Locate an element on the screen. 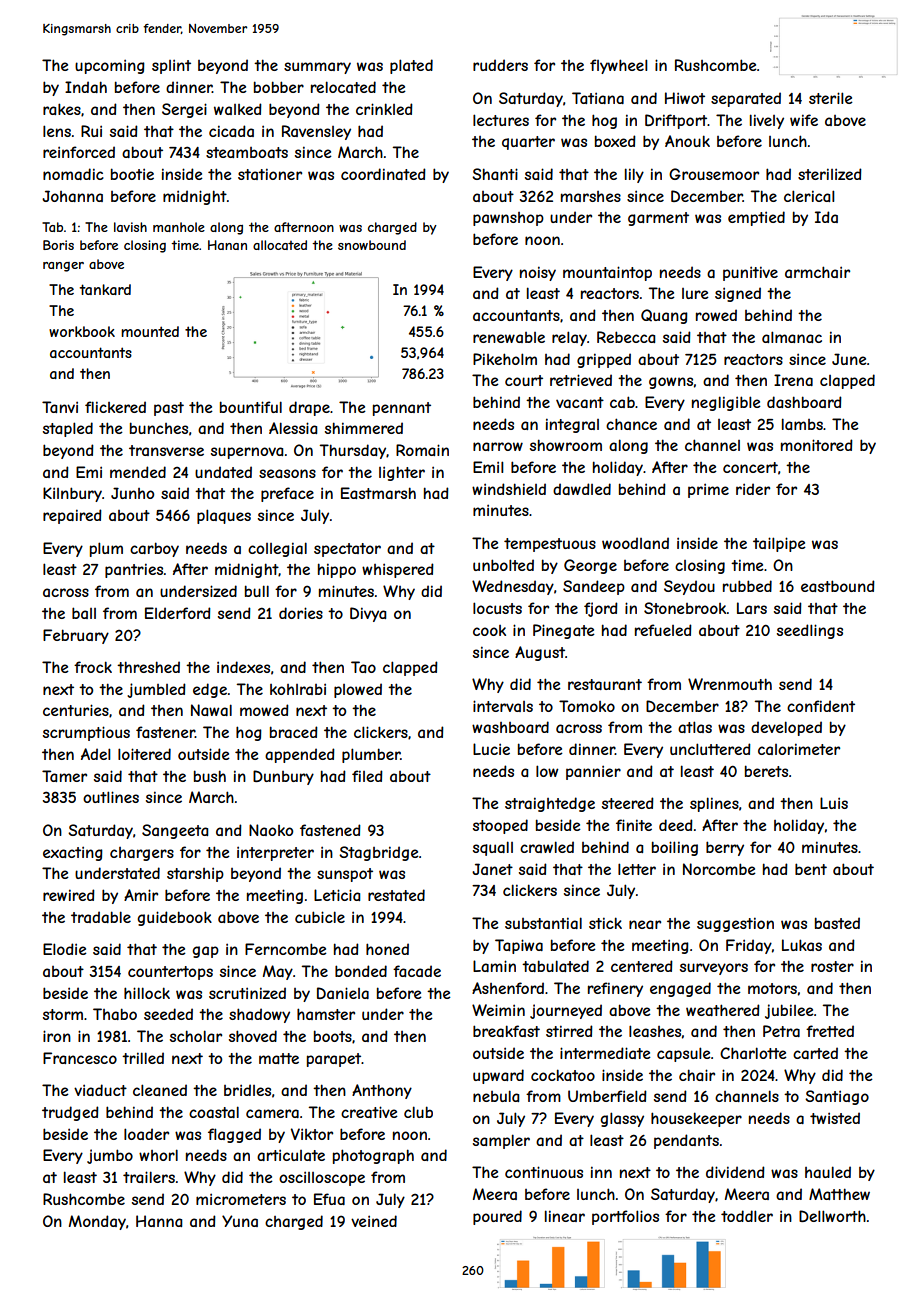 This screenshot has height=1308, width=924. trudged is located at coordinates (70, 1113).
